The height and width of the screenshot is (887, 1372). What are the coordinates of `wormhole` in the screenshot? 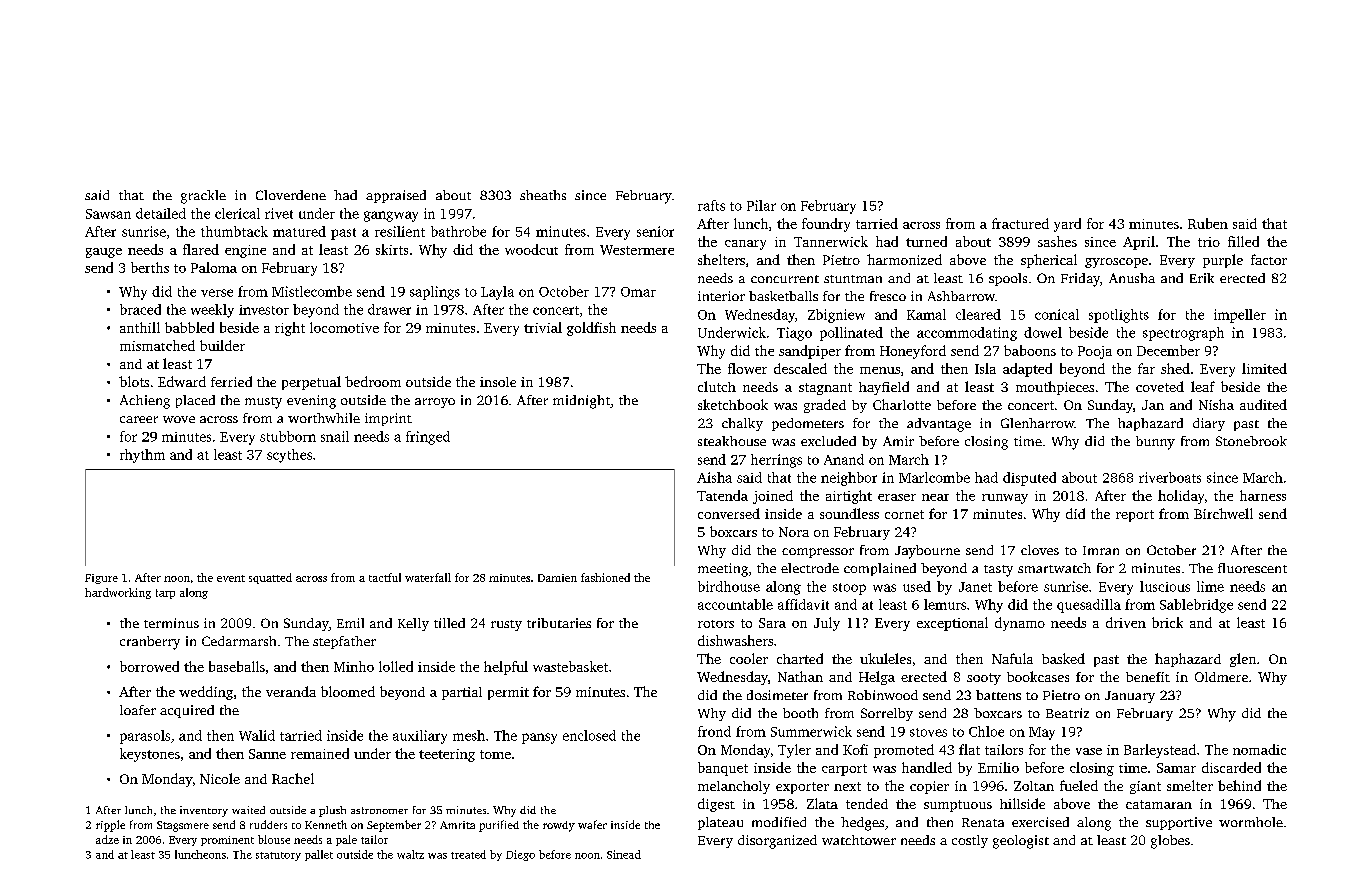 It's located at (1251, 822).
